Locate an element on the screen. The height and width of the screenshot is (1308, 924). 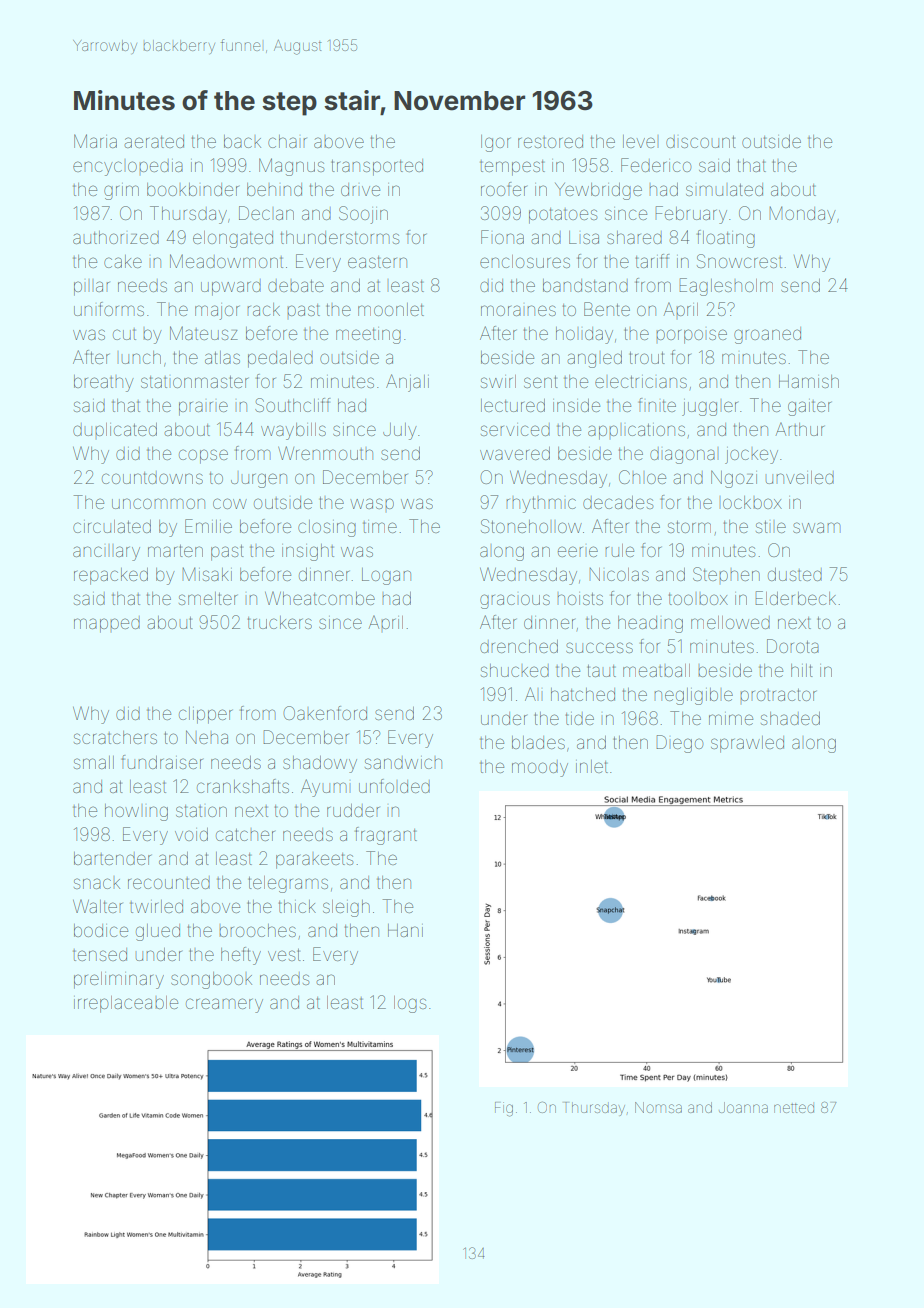
truckers is located at coordinates (280, 622).
